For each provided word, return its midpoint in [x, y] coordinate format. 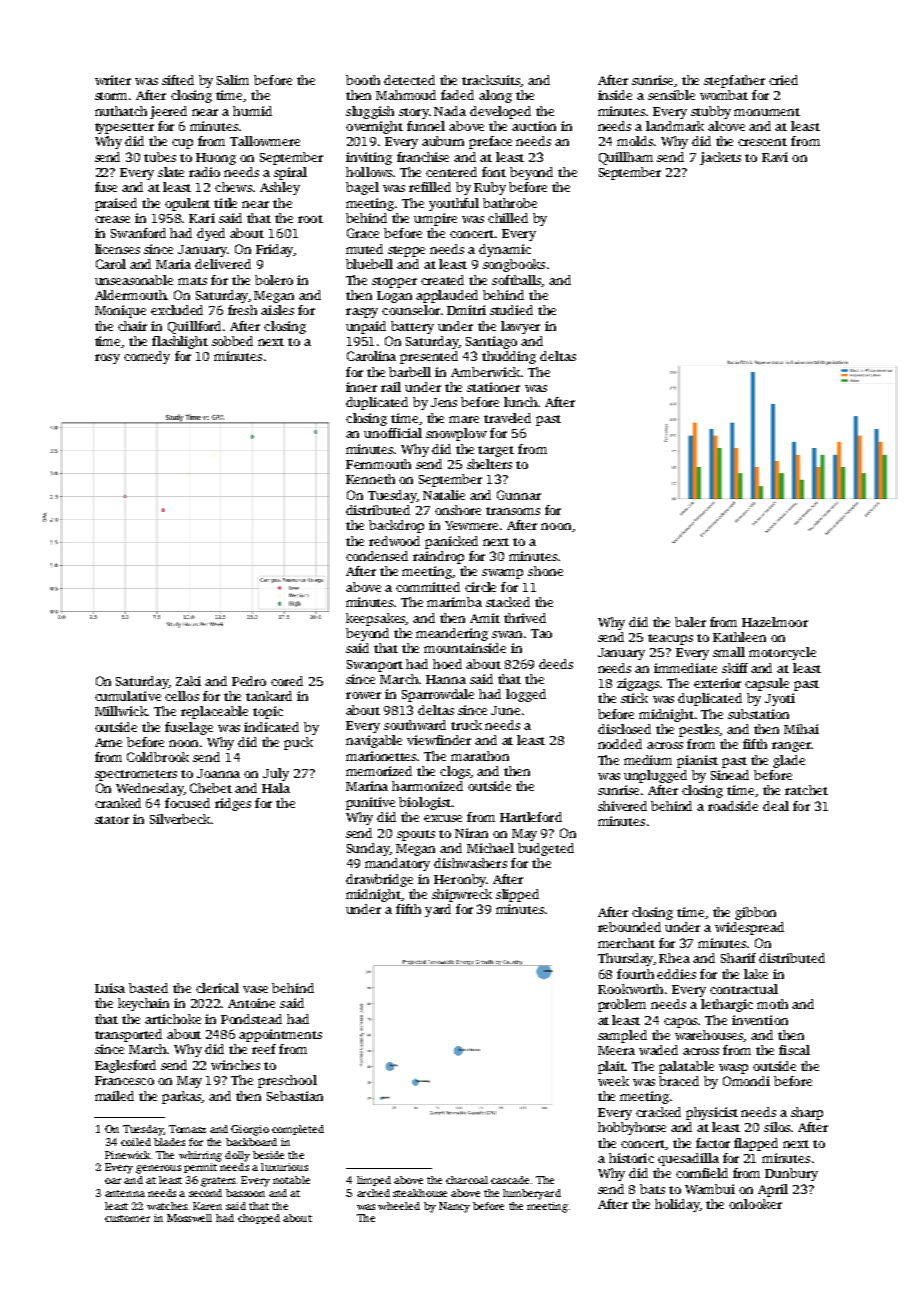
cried [783, 80]
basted [148, 988]
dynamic [505, 250]
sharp [807, 1113]
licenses [117, 249]
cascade [510, 1180]
